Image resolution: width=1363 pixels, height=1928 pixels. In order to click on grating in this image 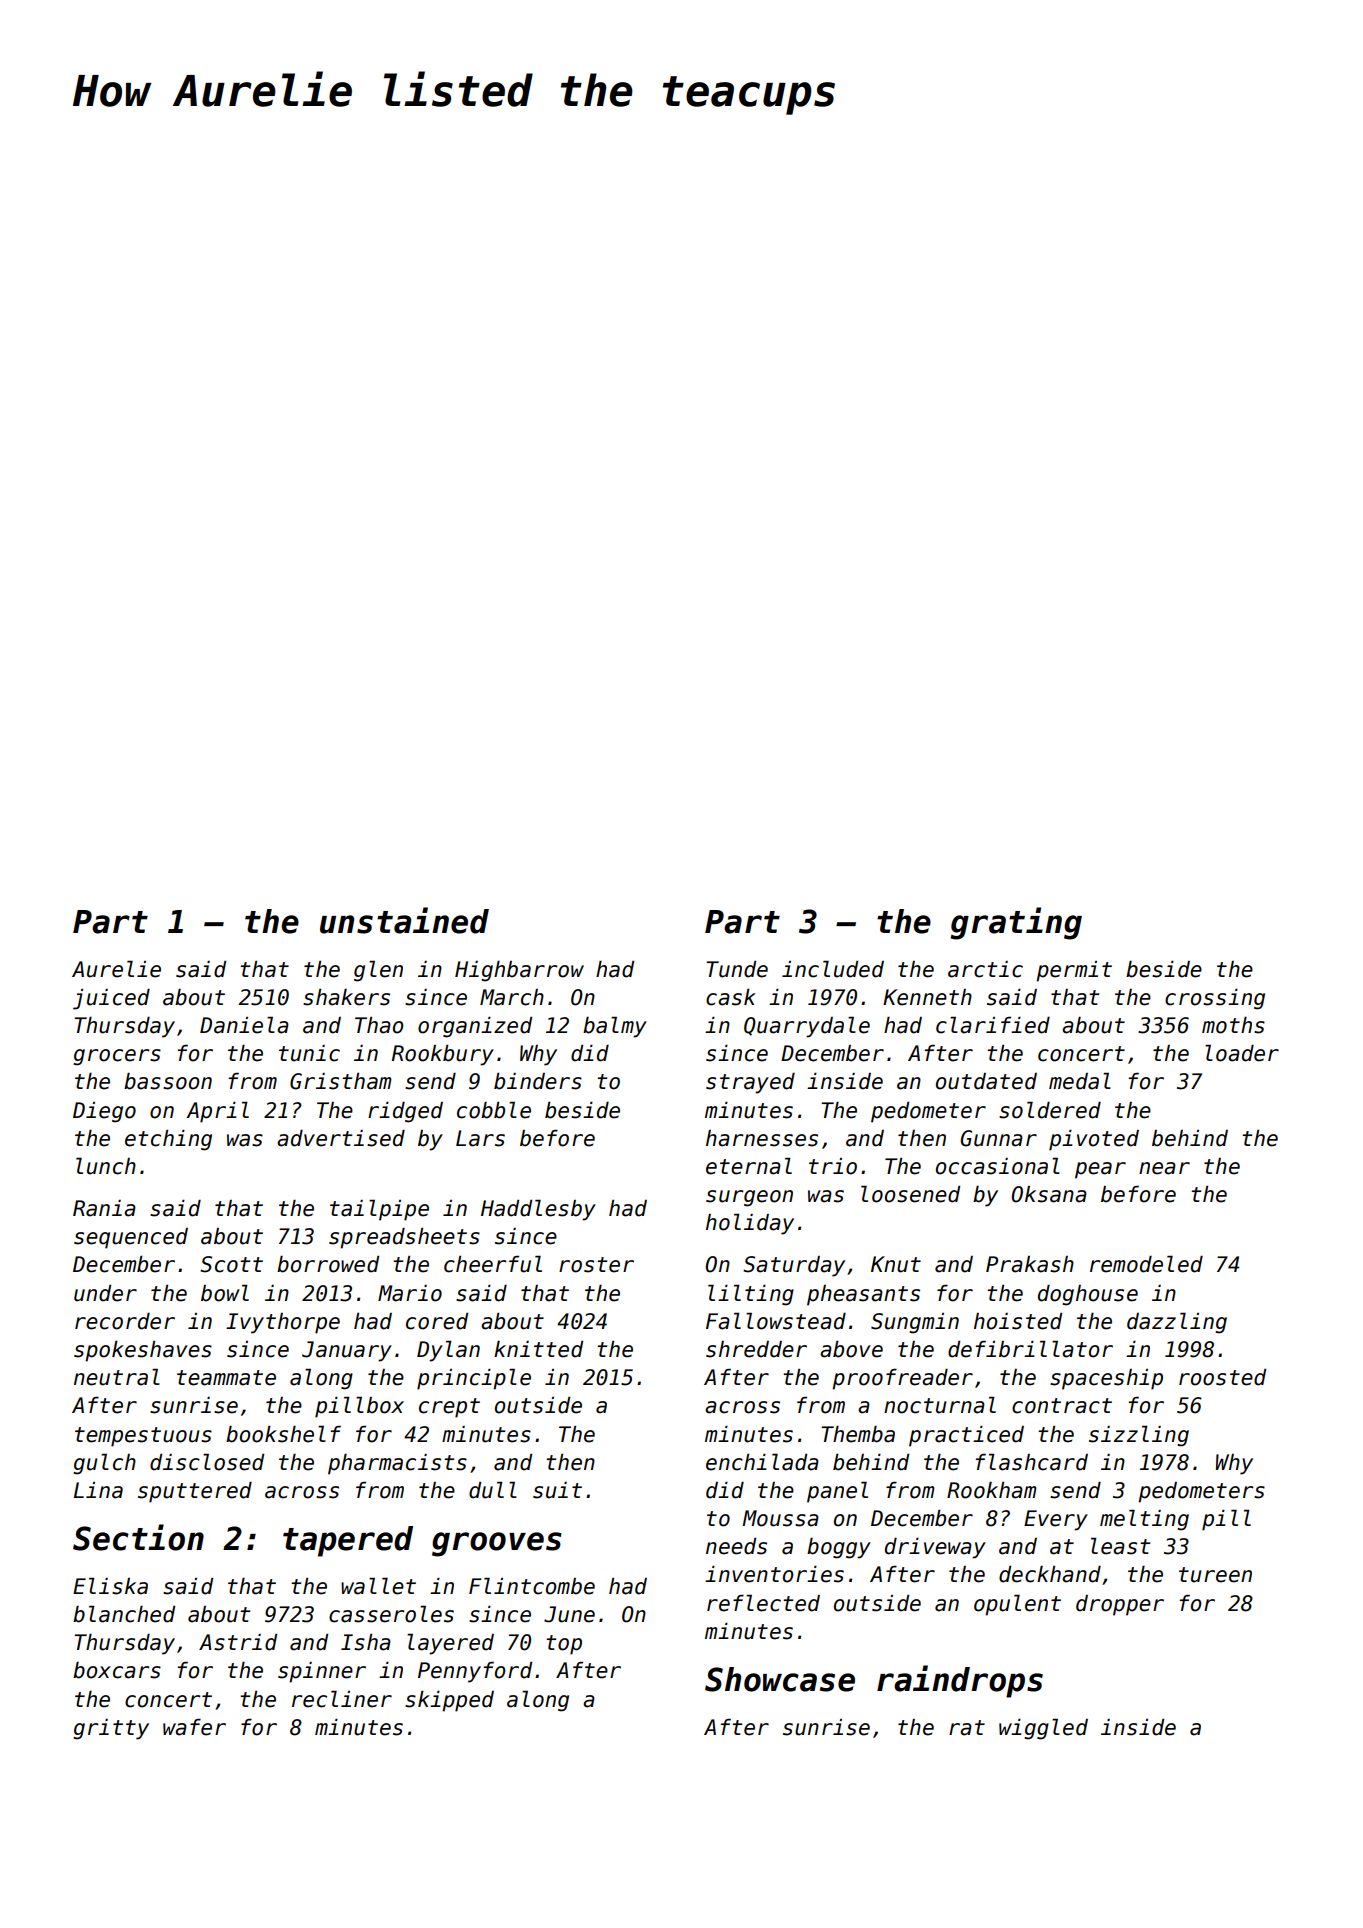, I will do `click(1016, 923)`.
